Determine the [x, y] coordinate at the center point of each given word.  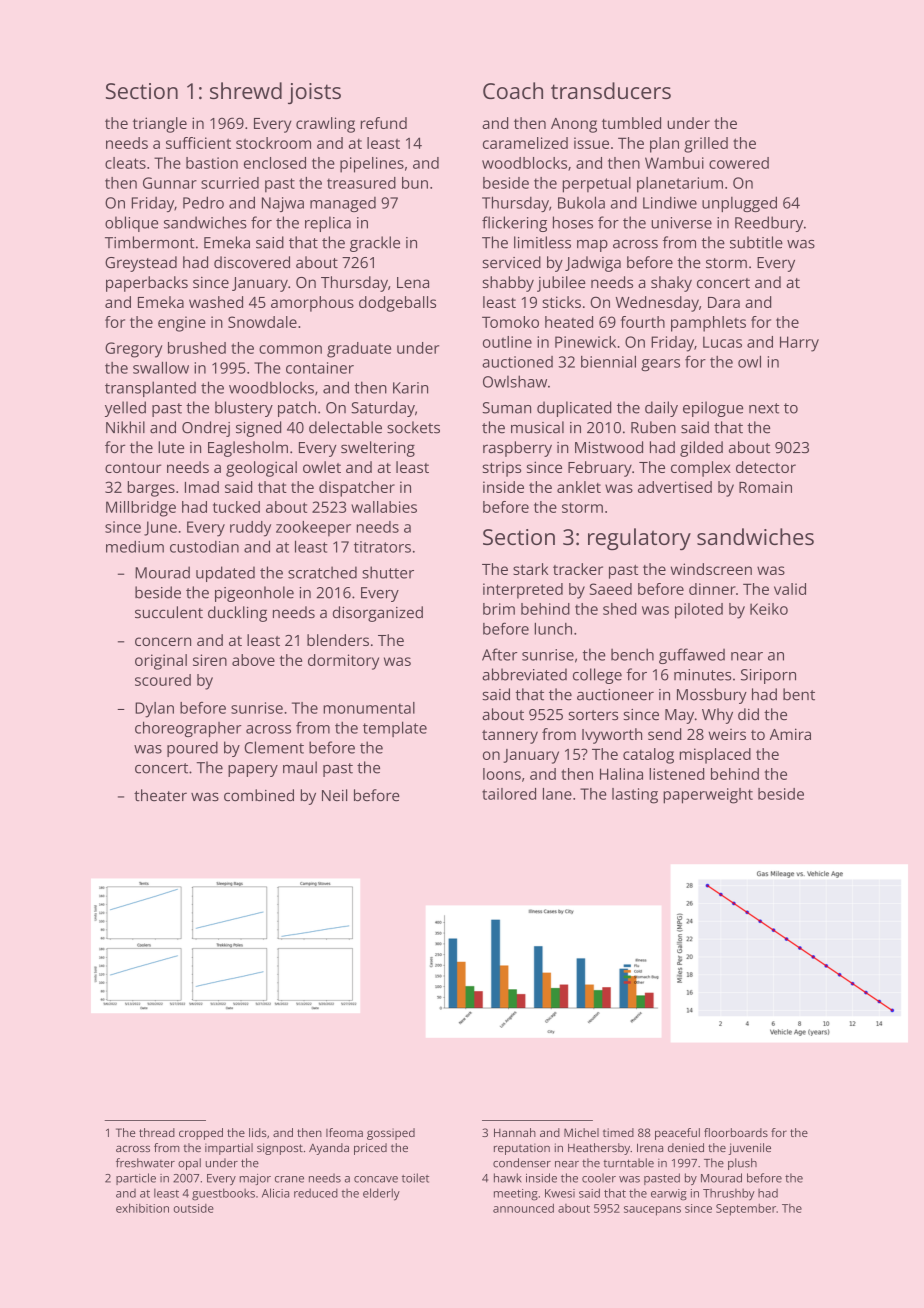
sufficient [198, 143]
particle [136, 1179]
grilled [706, 145]
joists [314, 94]
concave [376, 1179]
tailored [509, 794]
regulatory [639, 539]
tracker [578, 569]
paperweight [708, 796]
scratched [322, 572]
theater [160, 795]
